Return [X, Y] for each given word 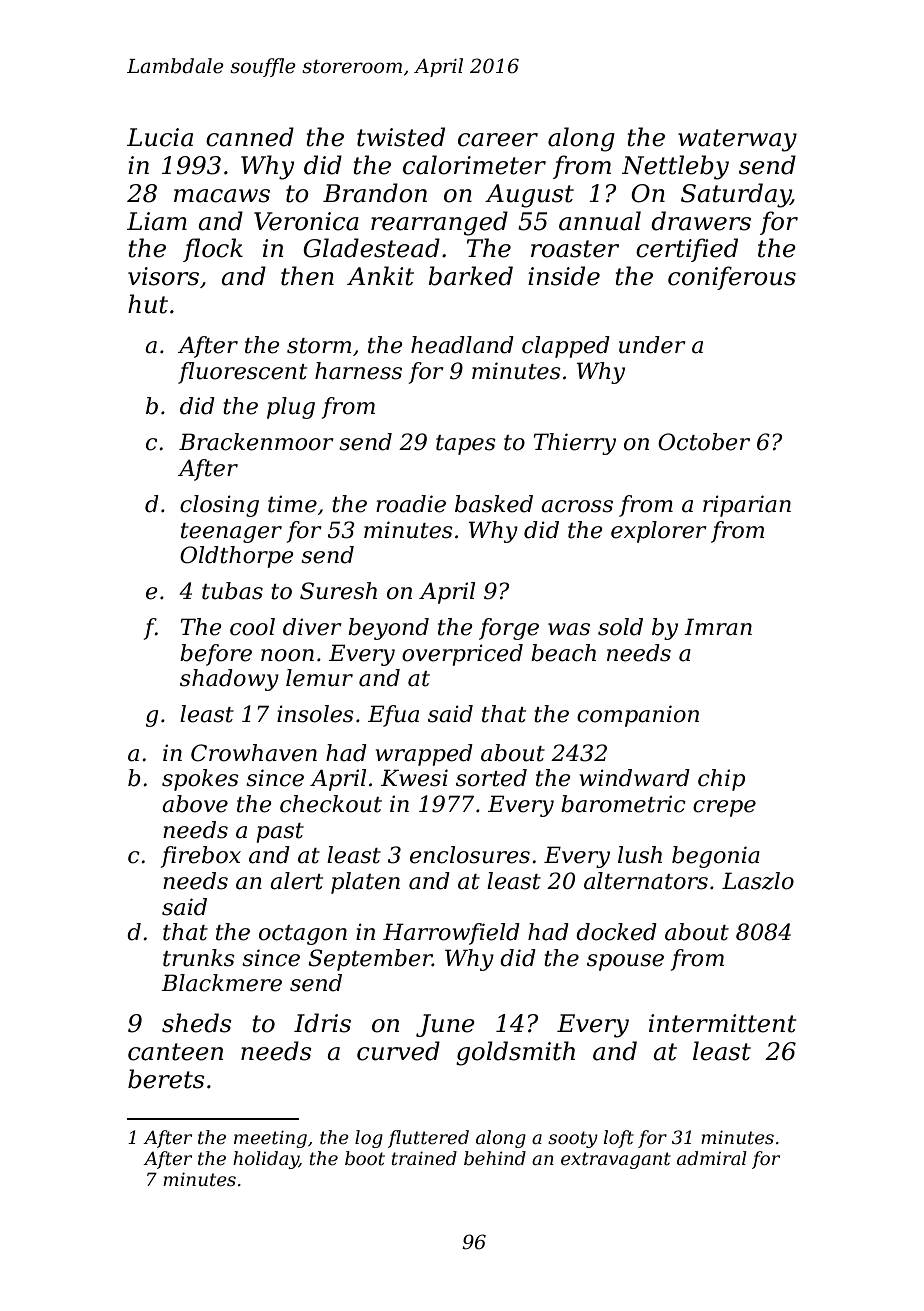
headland [462, 345]
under [652, 345]
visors [163, 276]
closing [219, 506]
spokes [200, 780]
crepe [724, 808]
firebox [201, 857]
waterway [737, 140]
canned [250, 137]
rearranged [439, 223]
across [577, 506]
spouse [625, 962]
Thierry [575, 444]
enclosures [470, 855]
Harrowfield [451, 934]
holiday [266, 1160]
